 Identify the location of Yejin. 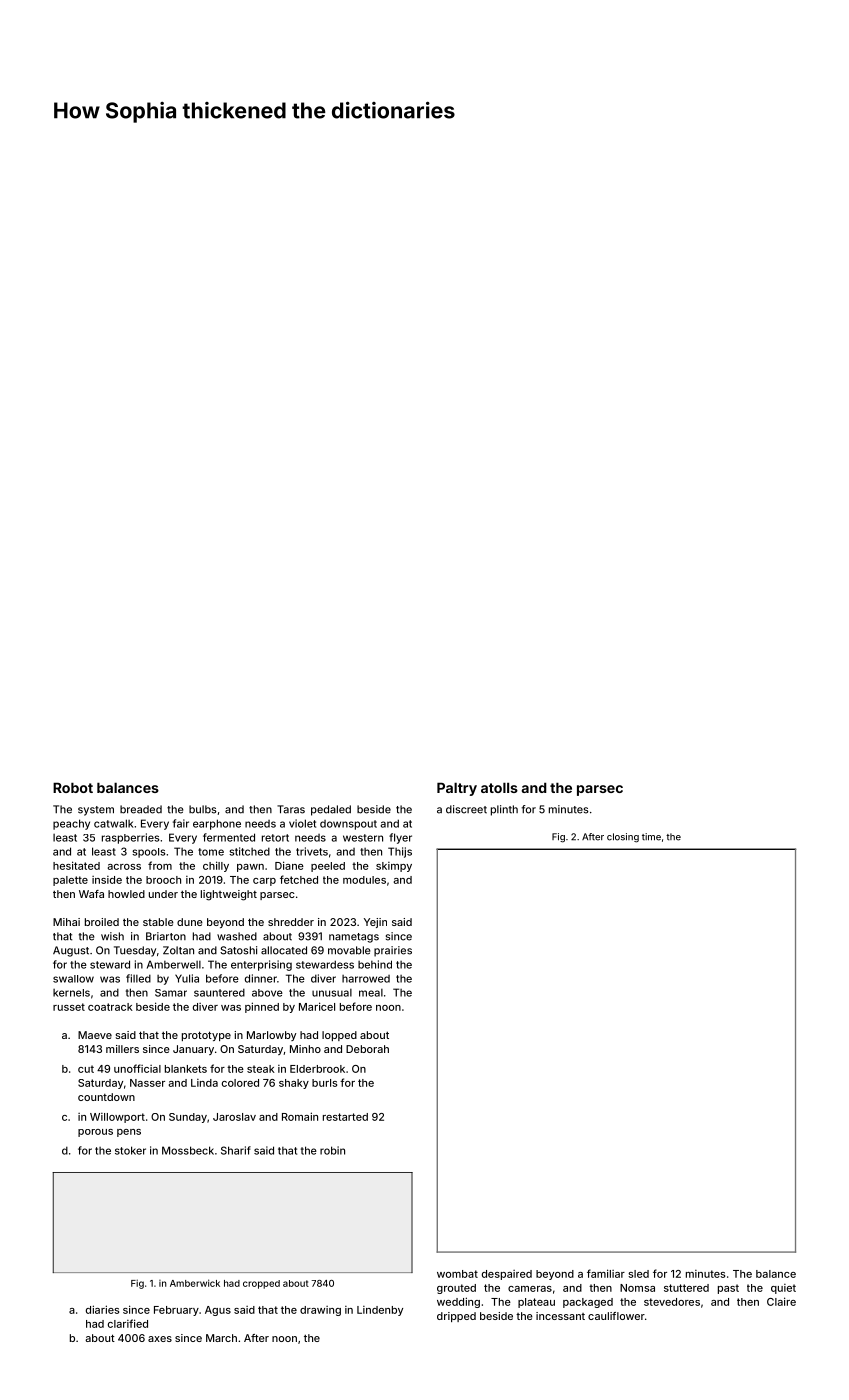
(375, 923).
